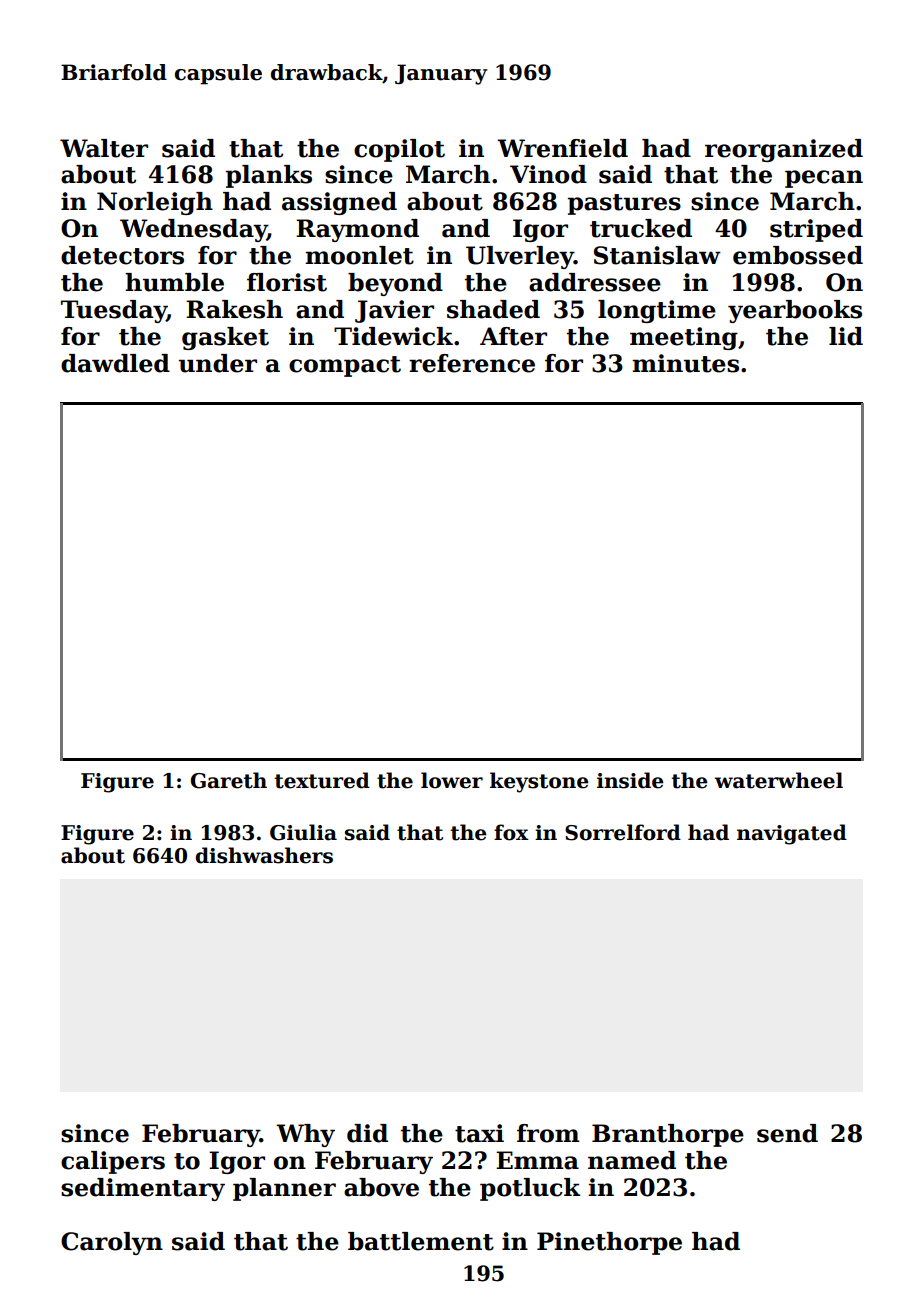 This screenshot has height=1311, width=924. Describe the element at coordinates (779, 780) in the screenshot. I see `waterwheel` at that location.
